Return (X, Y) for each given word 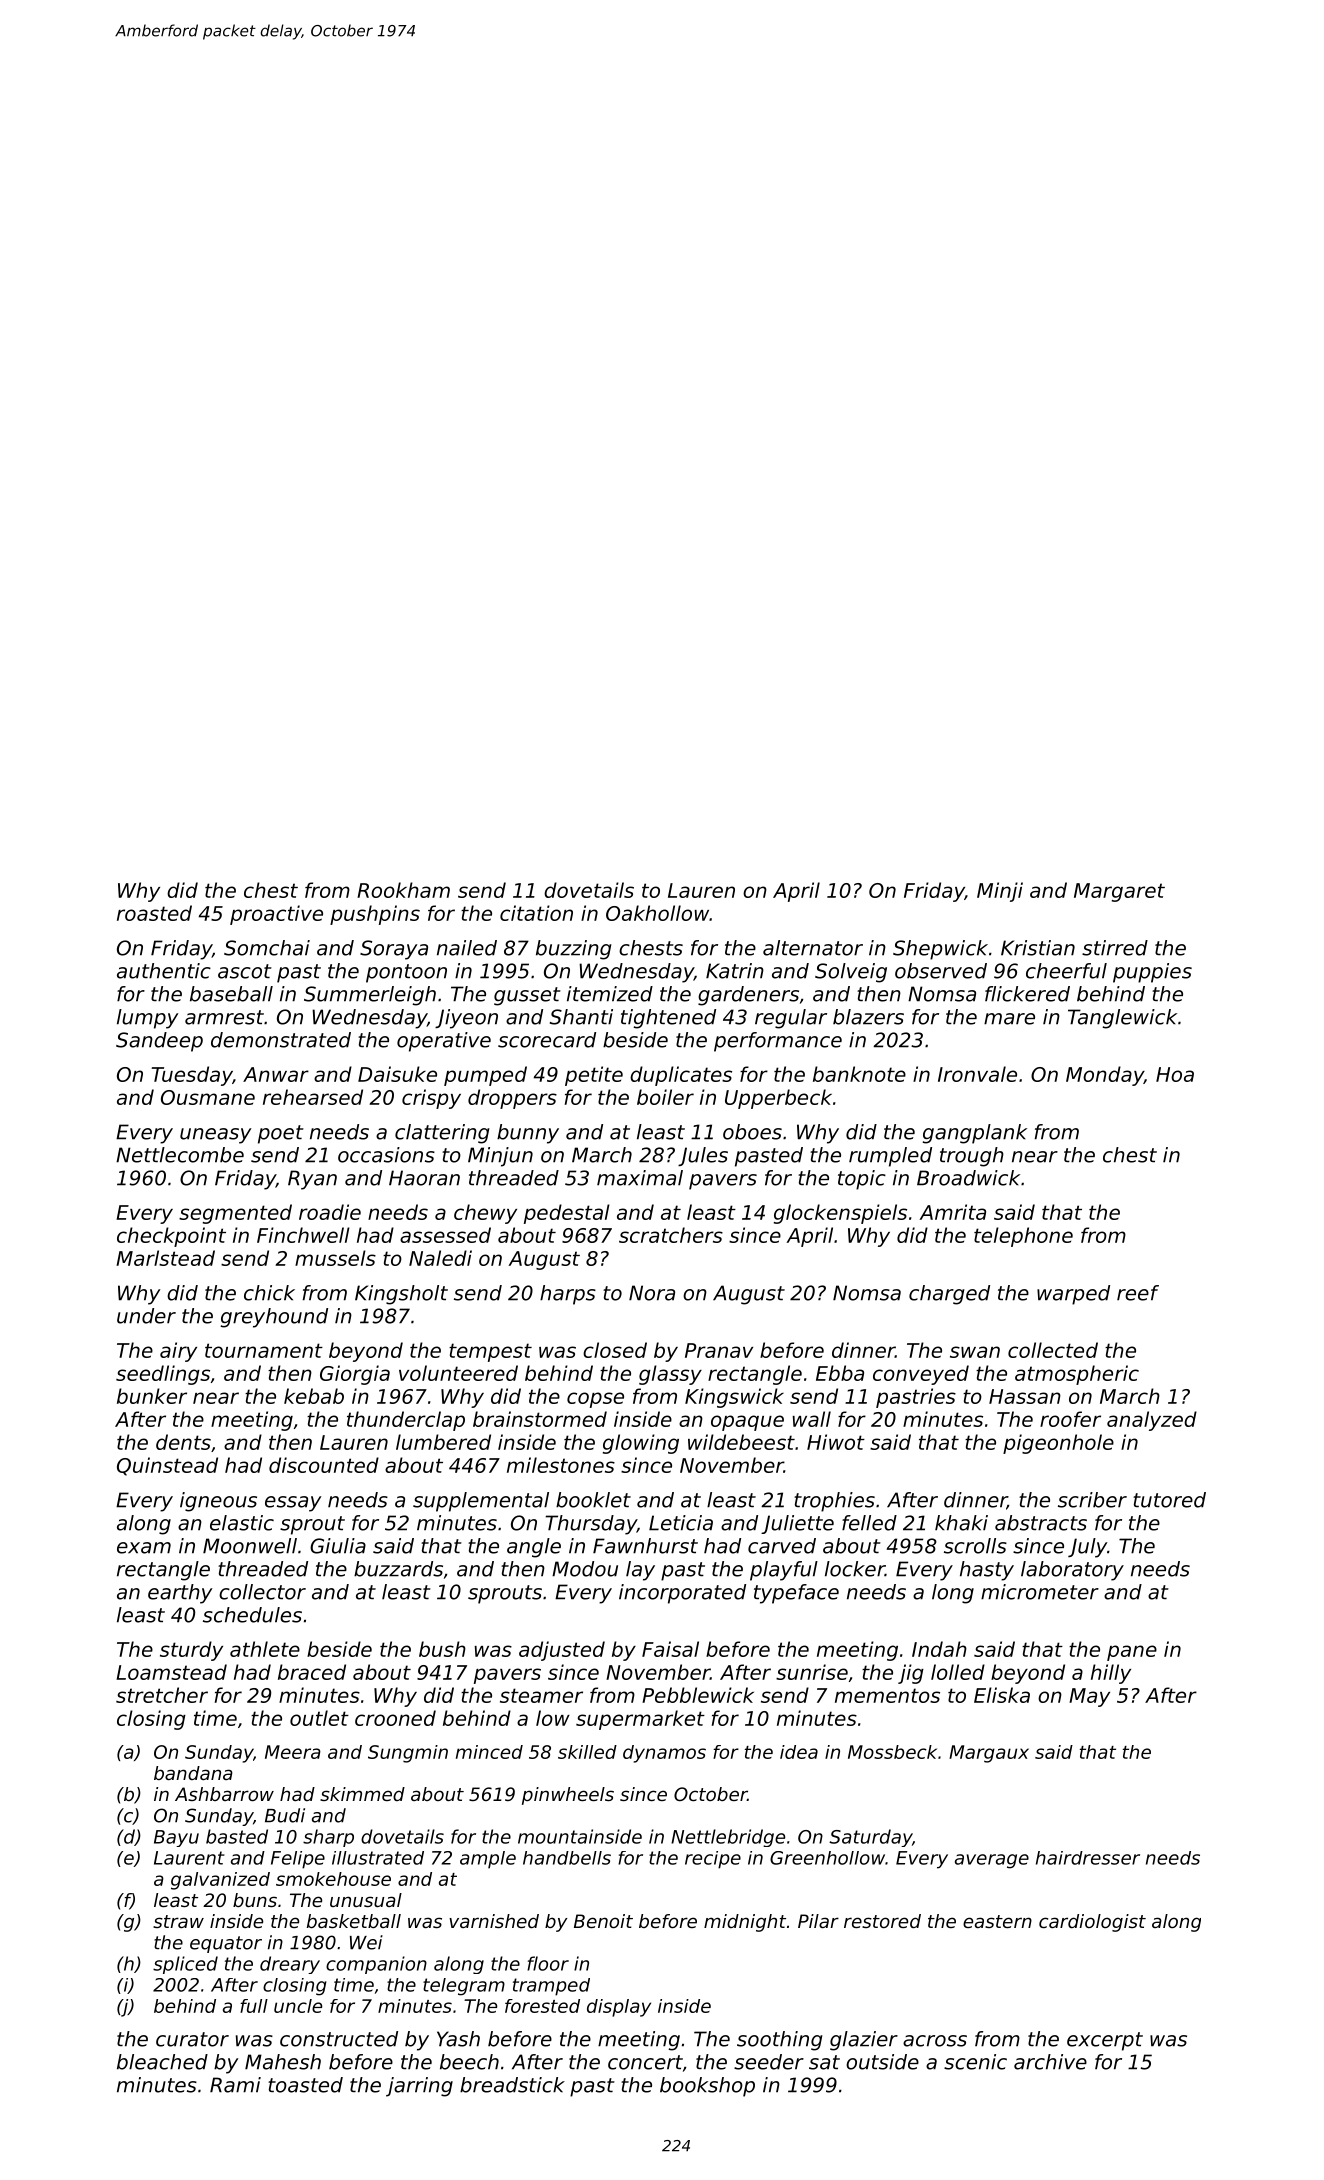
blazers (868, 1017)
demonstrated (281, 1040)
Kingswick (734, 1398)
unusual (366, 1900)
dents (183, 1442)
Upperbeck (778, 1099)
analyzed (1152, 1421)
